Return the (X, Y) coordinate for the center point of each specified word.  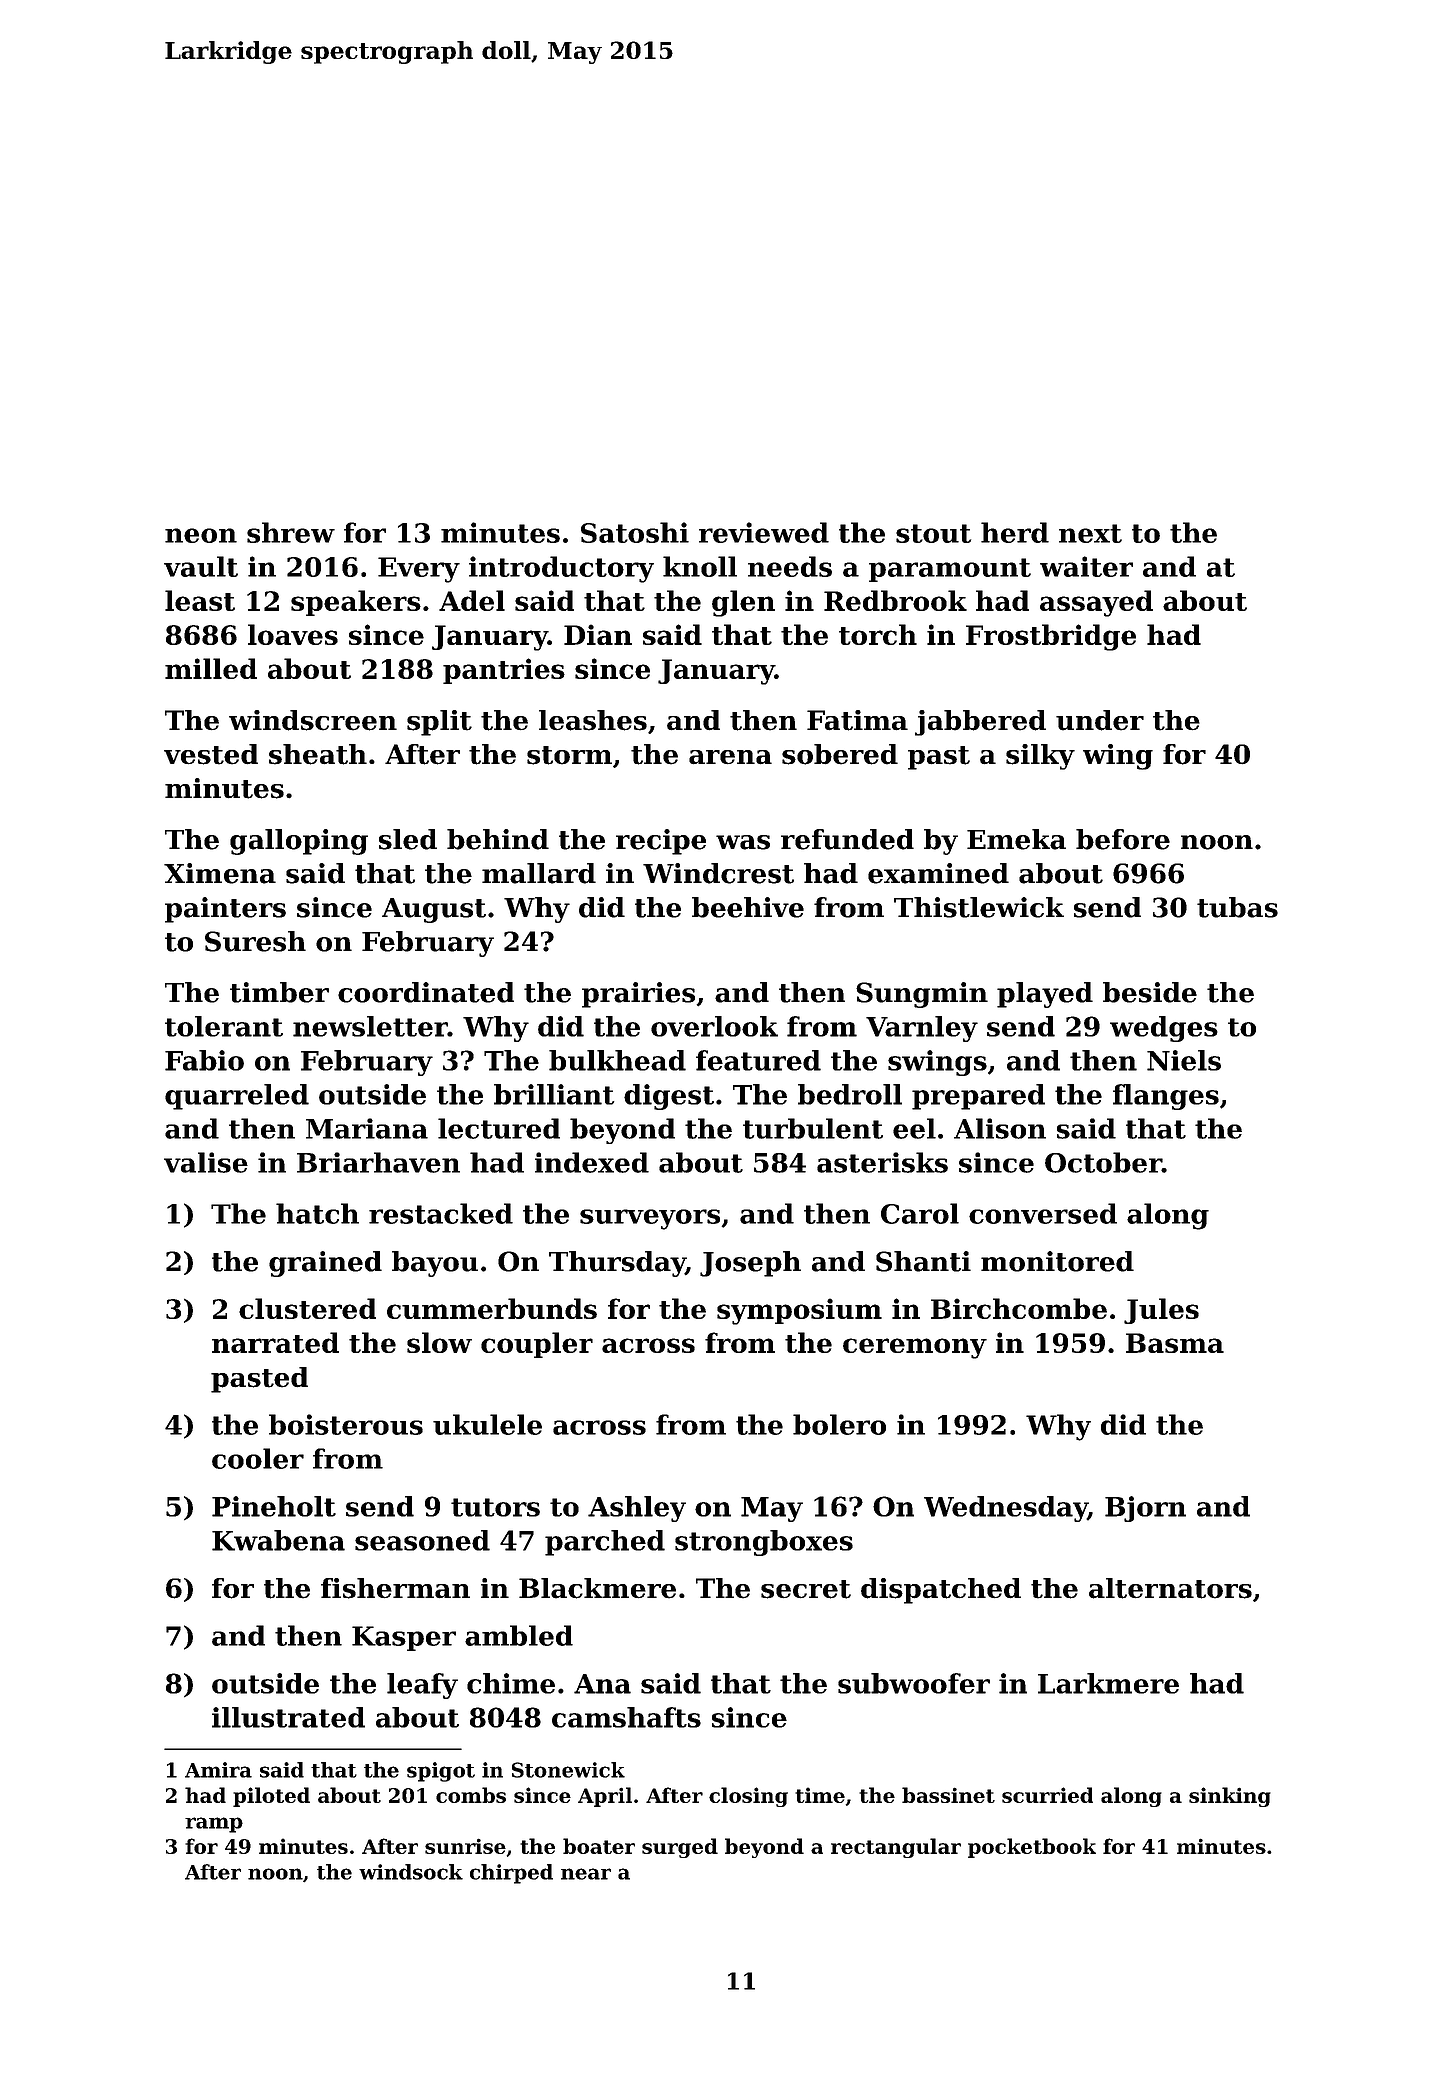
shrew (291, 532)
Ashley (637, 1509)
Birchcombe (1019, 1308)
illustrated (288, 1717)
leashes (593, 720)
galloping (299, 842)
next (1090, 533)
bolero (839, 1424)
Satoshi (635, 532)
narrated (275, 1342)
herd (1015, 532)
